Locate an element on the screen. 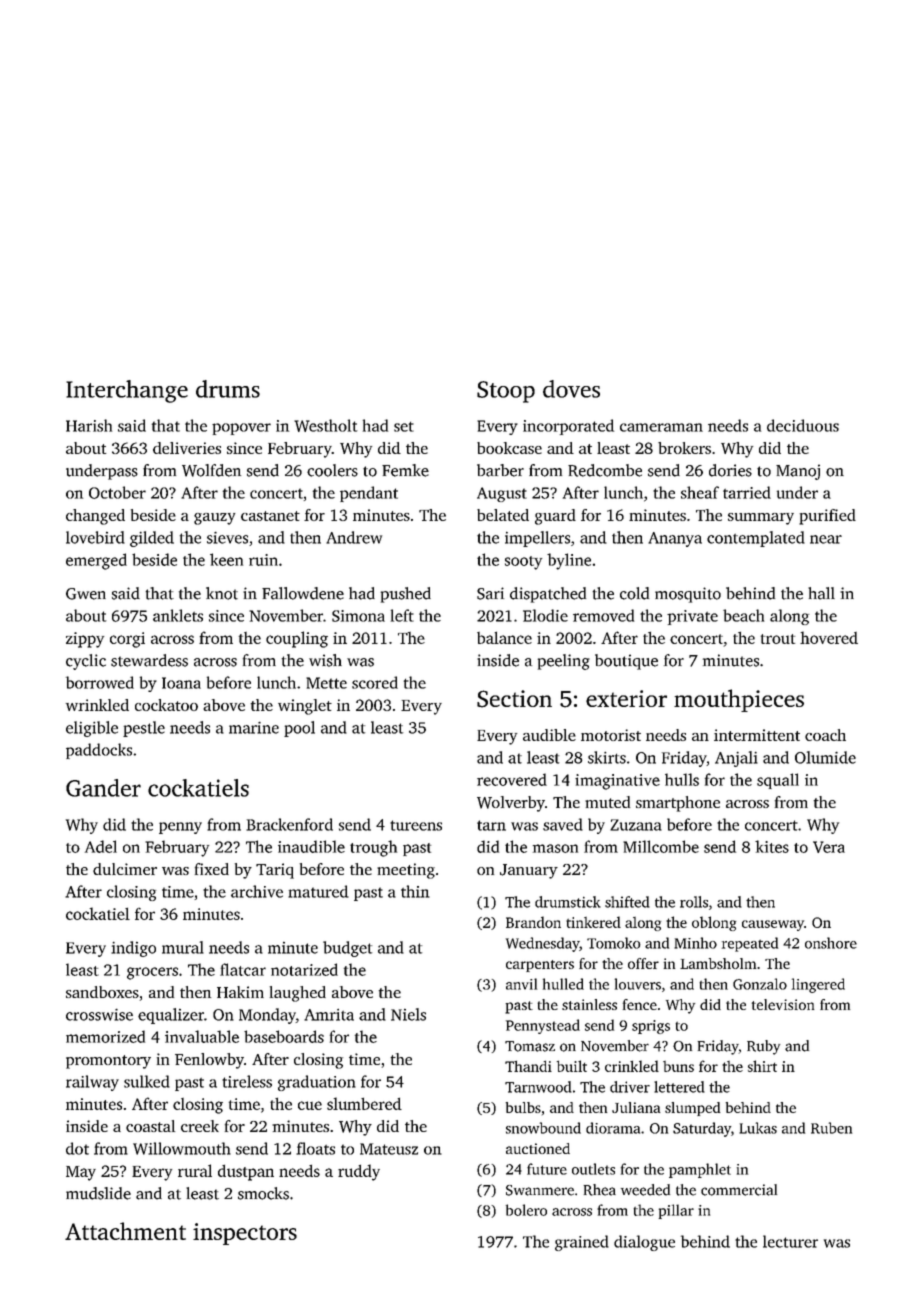  cyclic is located at coordinates (86, 662).
